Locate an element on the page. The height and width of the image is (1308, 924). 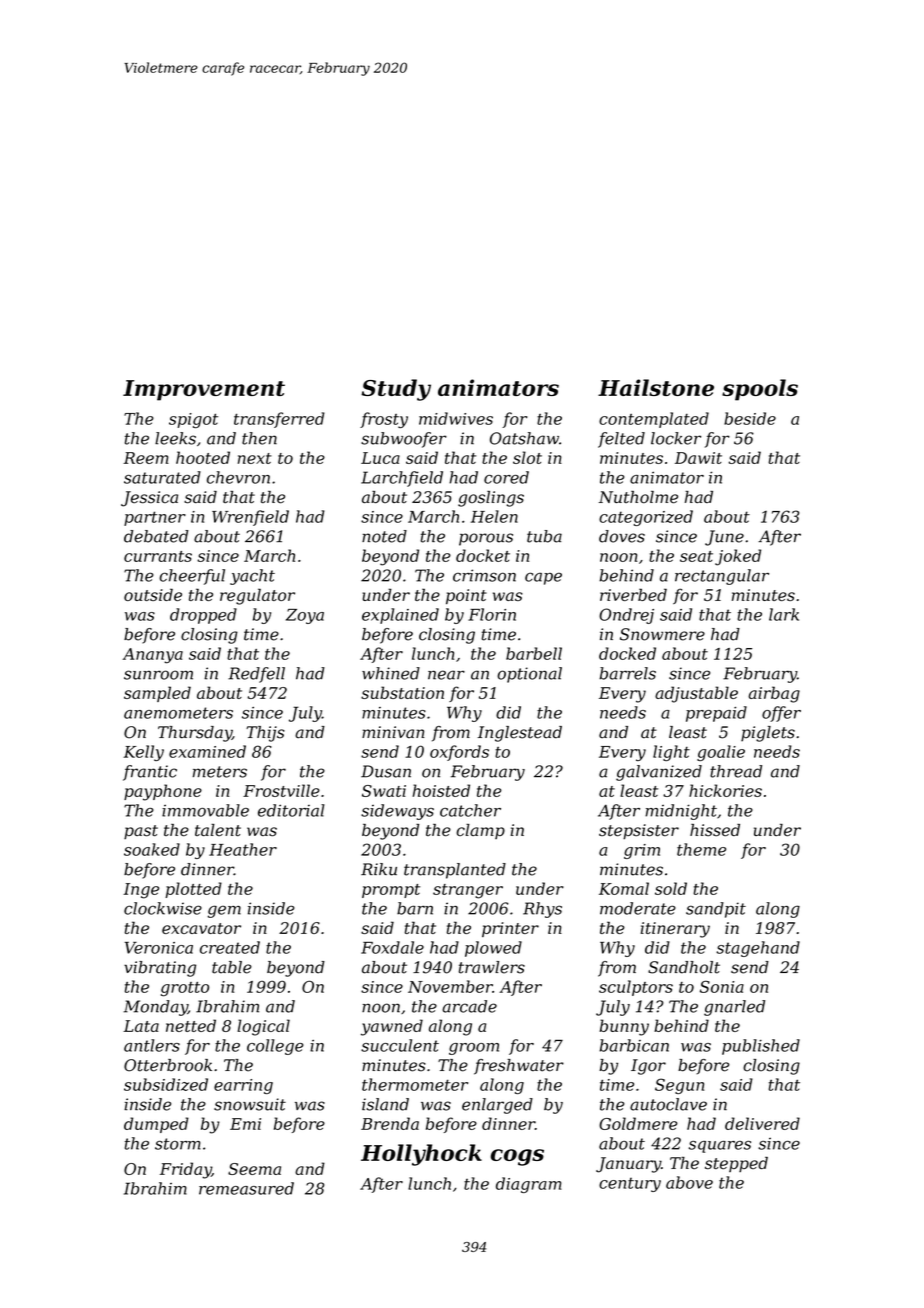
then is located at coordinates (259, 438).
